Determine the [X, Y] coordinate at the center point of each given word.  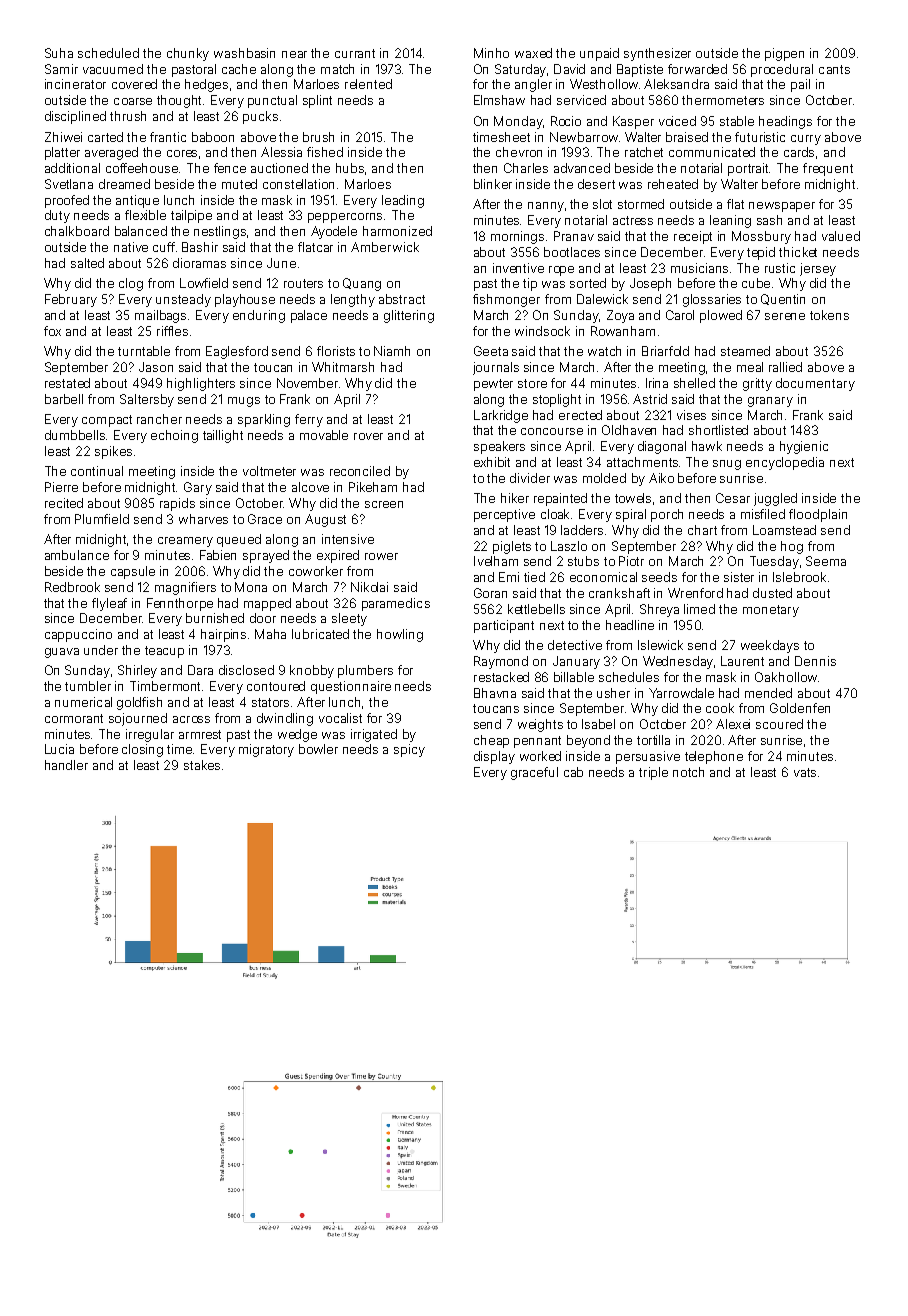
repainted [560, 499]
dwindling [285, 719]
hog [792, 547]
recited [64, 503]
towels [633, 498]
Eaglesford [237, 352]
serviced [581, 100]
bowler [318, 749]
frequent [828, 169]
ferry [309, 420]
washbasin [244, 53]
